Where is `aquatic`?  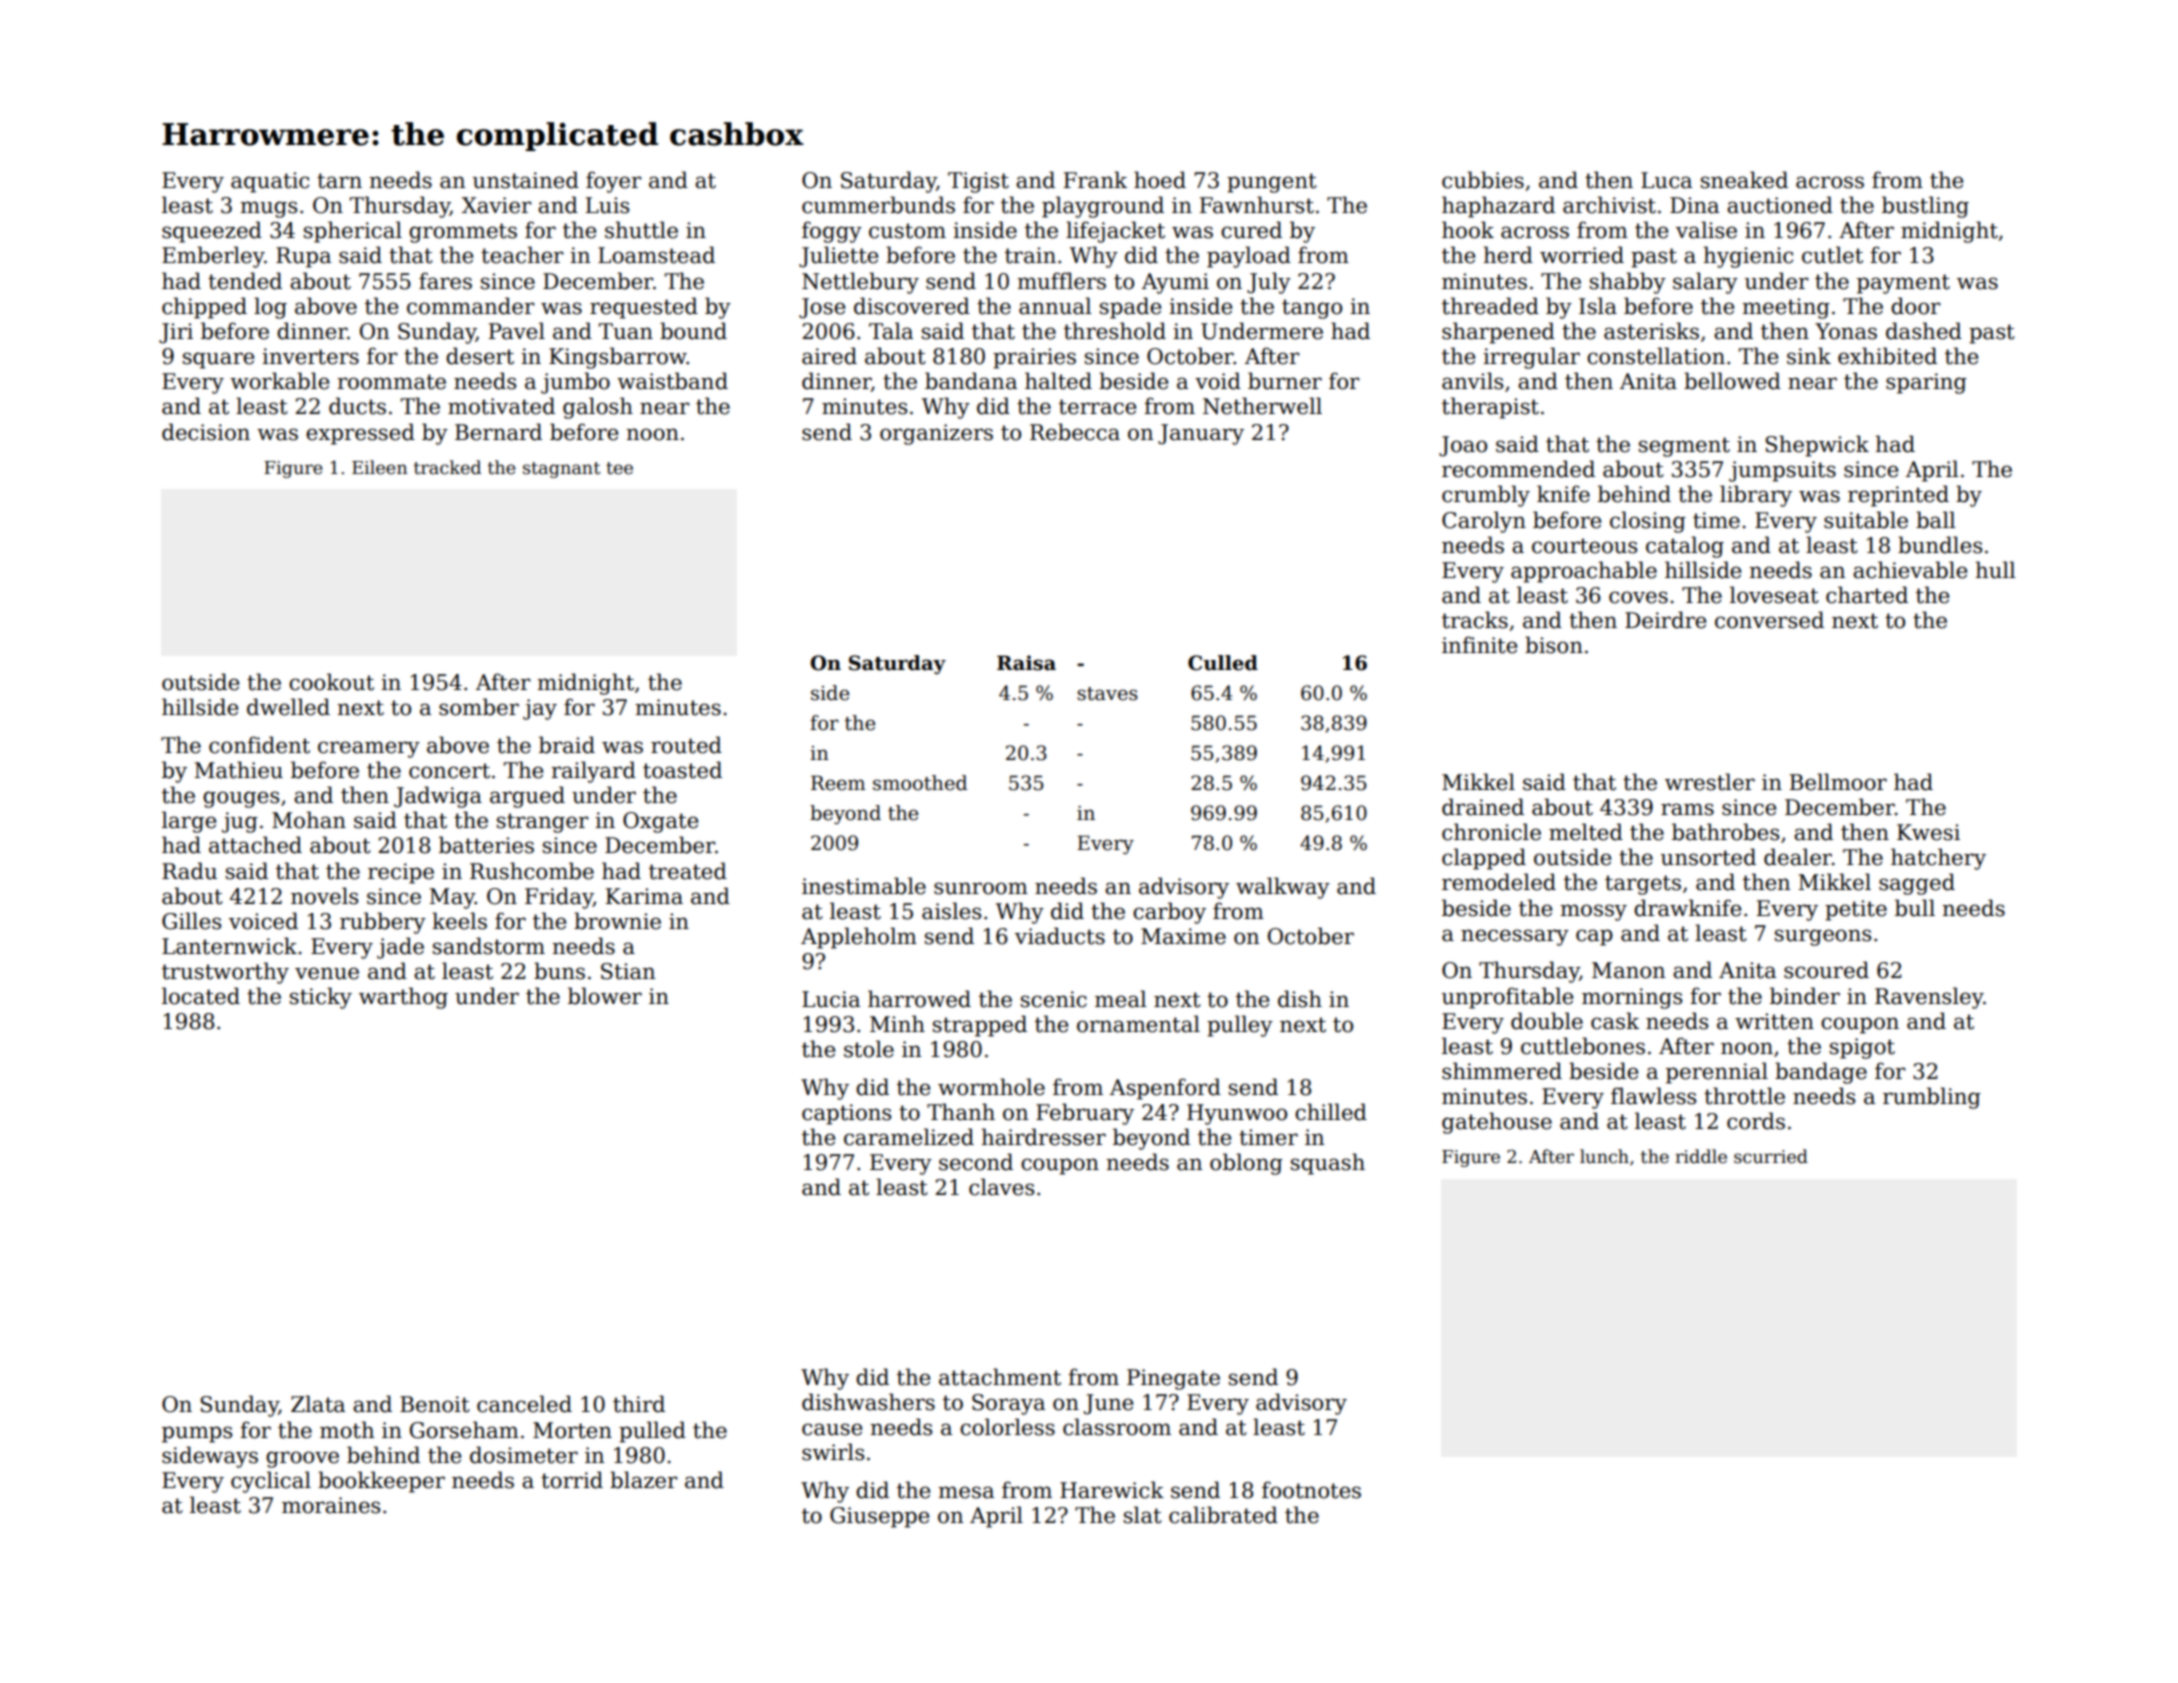
aquatic is located at coordinates (270, 182).
